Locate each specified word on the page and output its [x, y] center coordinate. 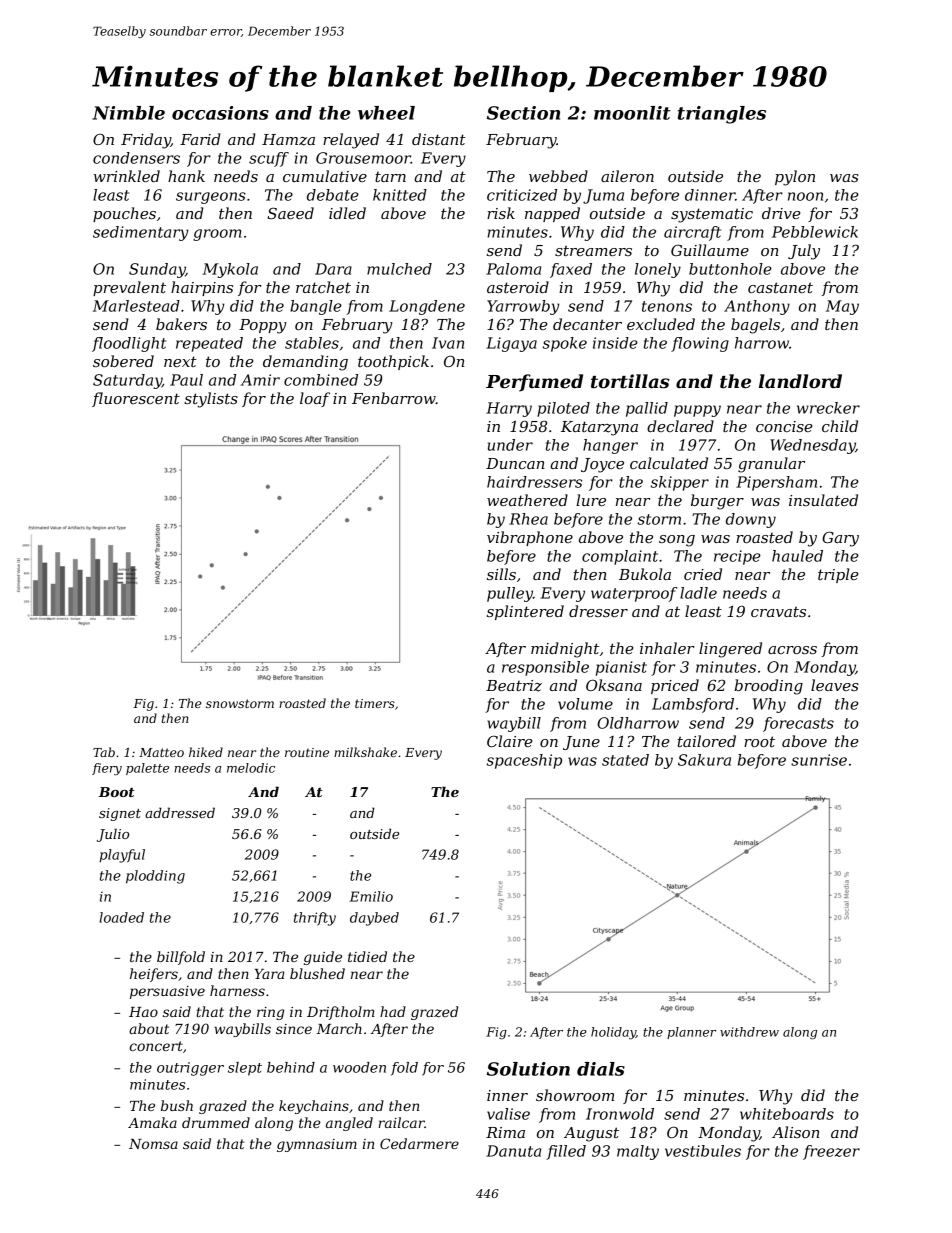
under [510, 445]
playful [122, 856]
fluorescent [136, 399]
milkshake [365, 752]
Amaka [152, 1122]
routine [307, 752]
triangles [722, 115]
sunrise [819, 760]
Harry [509, 409]
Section [523, 113]
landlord [800, 381]
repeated [209, 344]
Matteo [161, 752]
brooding [768, 687]
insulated [823, 500]
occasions [220, 113]
